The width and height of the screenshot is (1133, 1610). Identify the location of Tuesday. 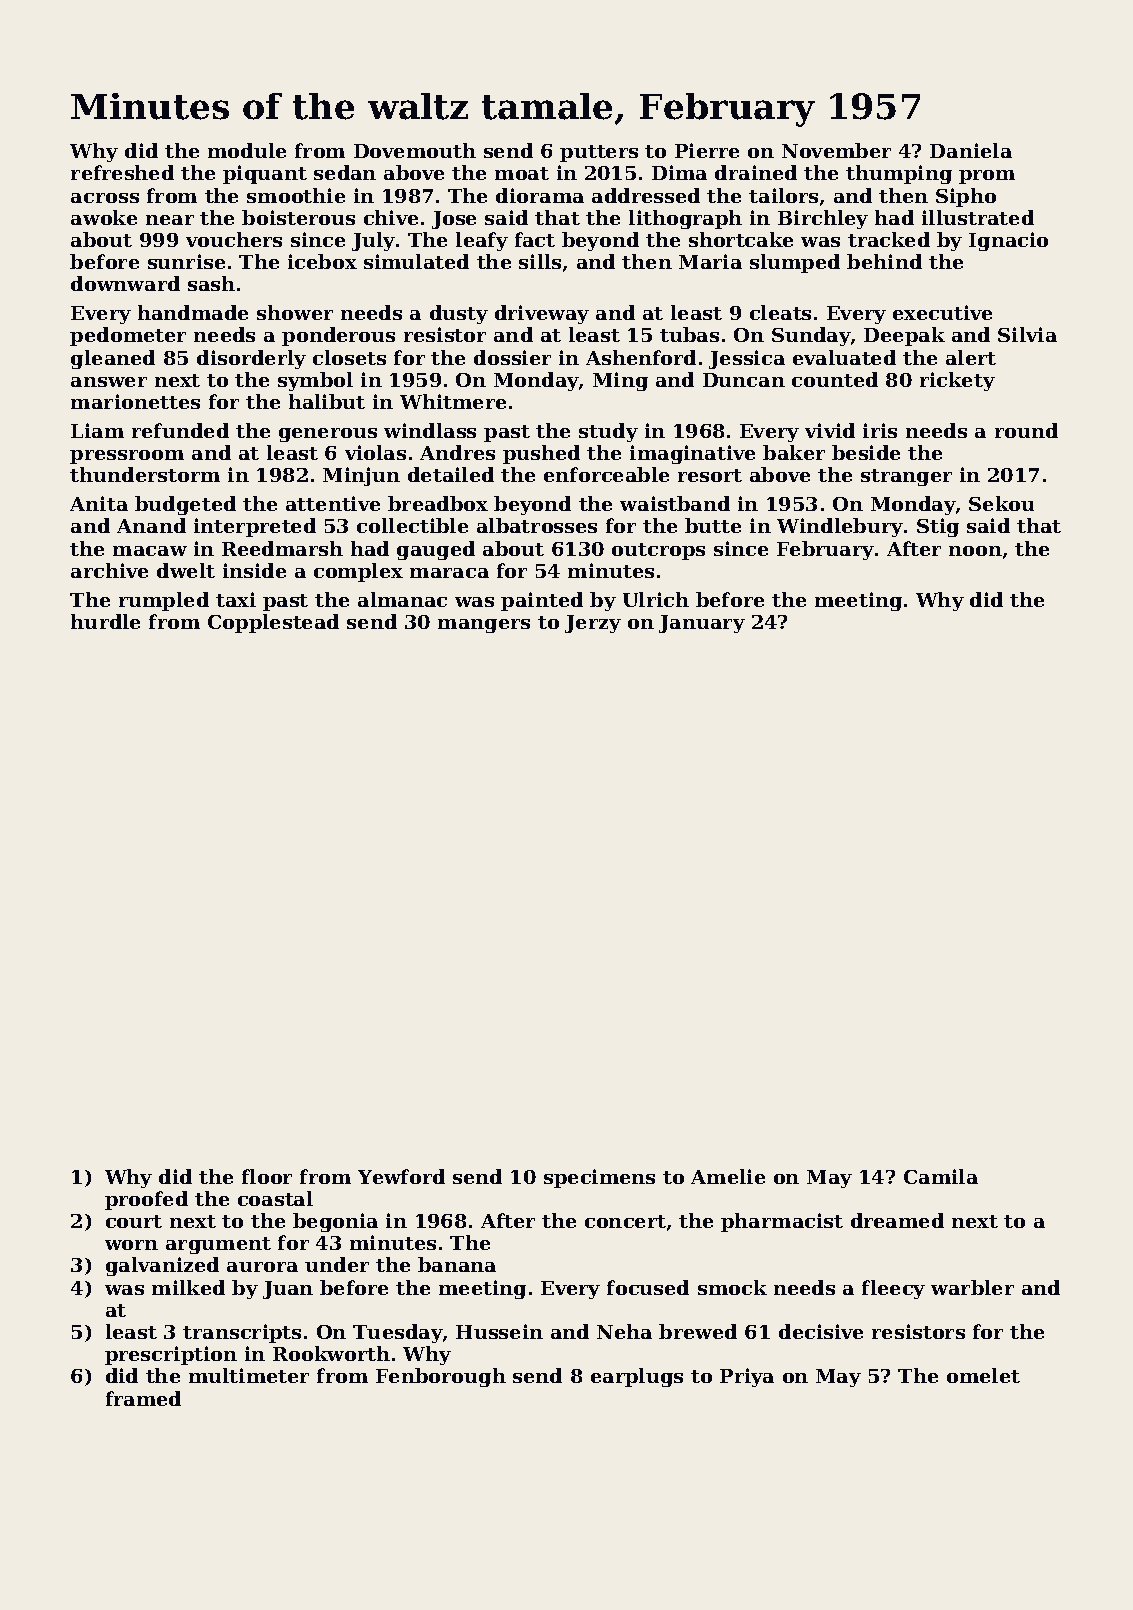
(398, 1333).
